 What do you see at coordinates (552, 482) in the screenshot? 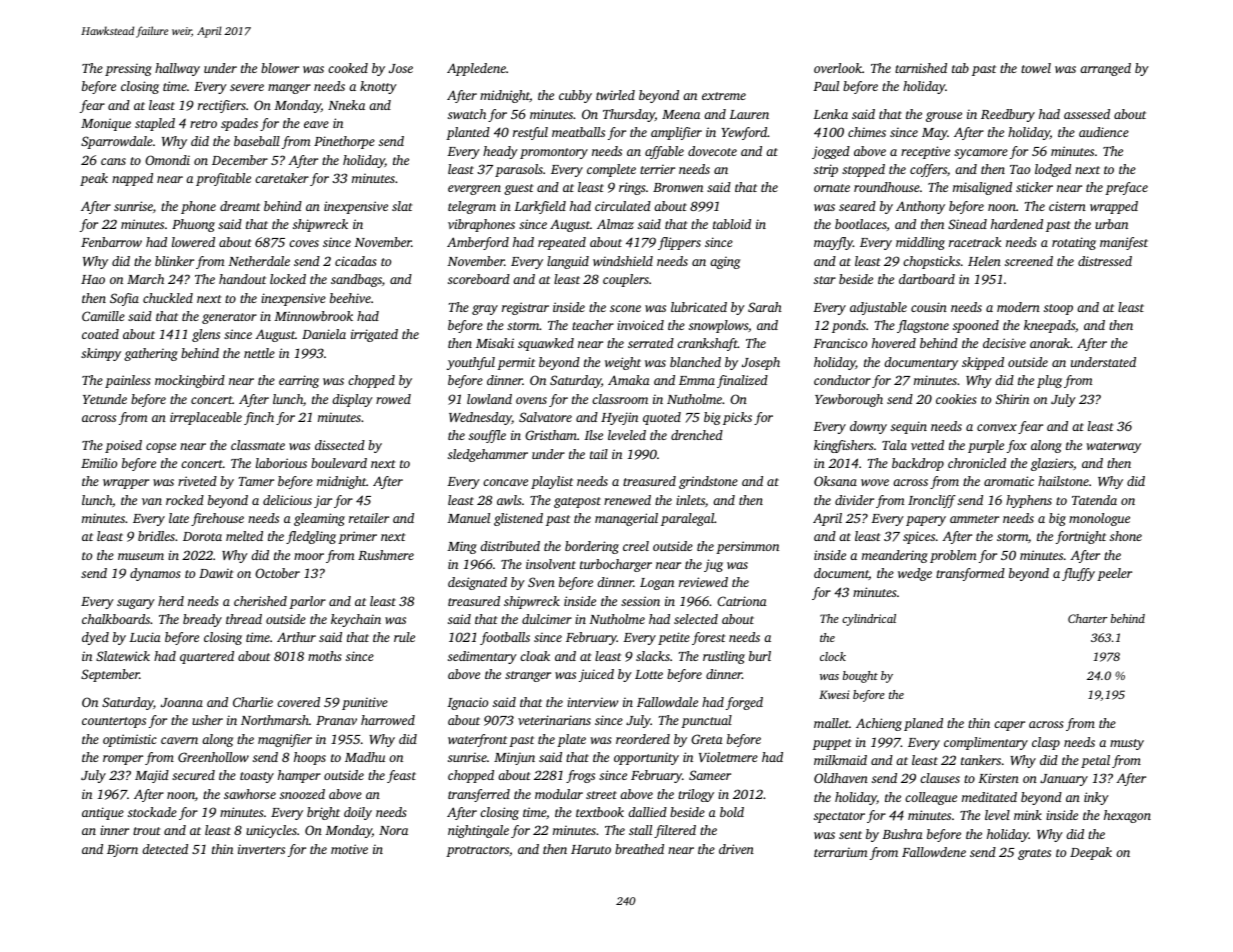
I see `playlist` at bounding box center [552, 482].
